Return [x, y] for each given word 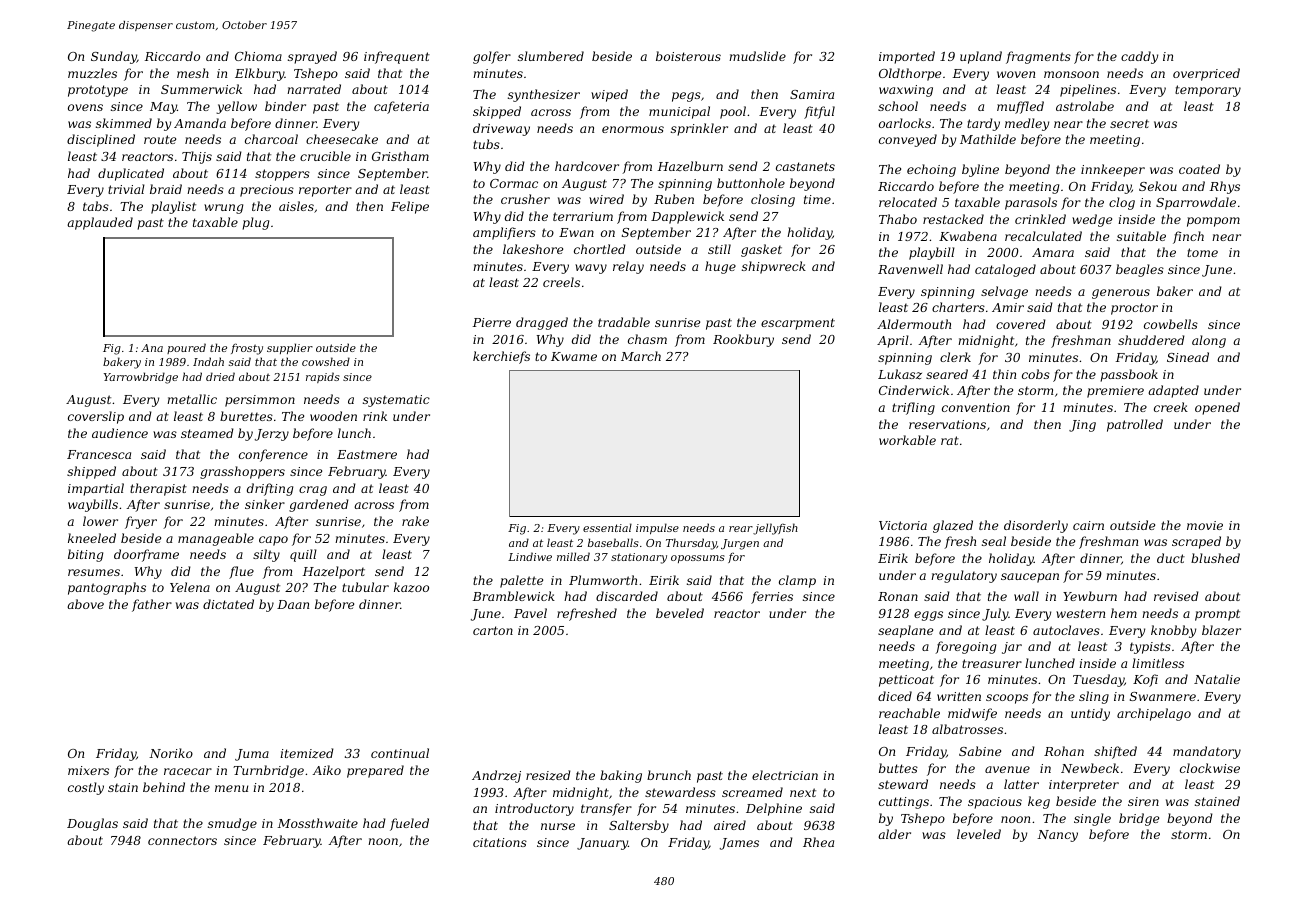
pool [733, 112]
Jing [1082, 426]
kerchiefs [501, 357]
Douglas [92, 824]
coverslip [96, 417]
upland [981, 57]
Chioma [258, 56]
